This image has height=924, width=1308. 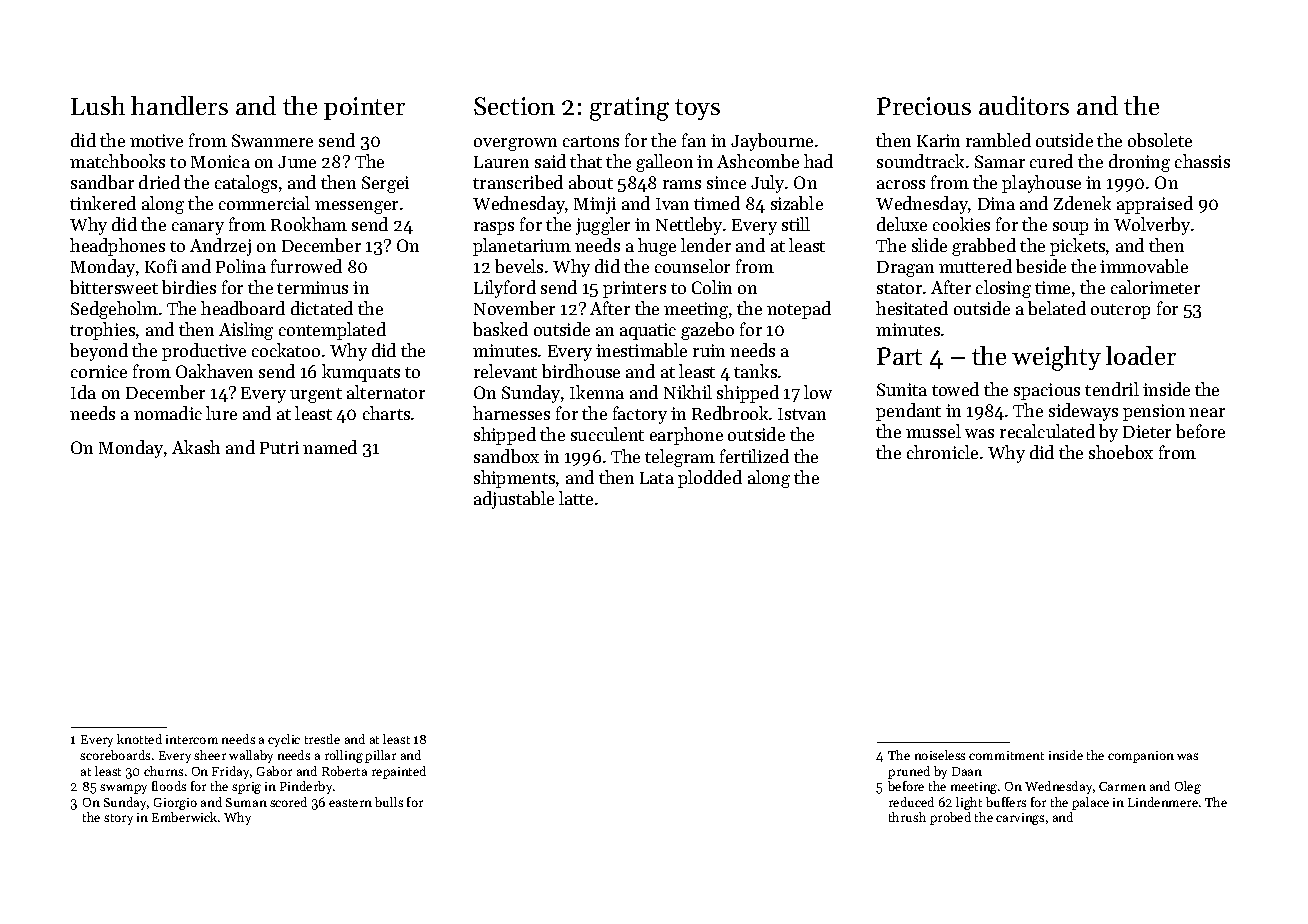 I want to click on contemplated, so click(x=332, y=331).
